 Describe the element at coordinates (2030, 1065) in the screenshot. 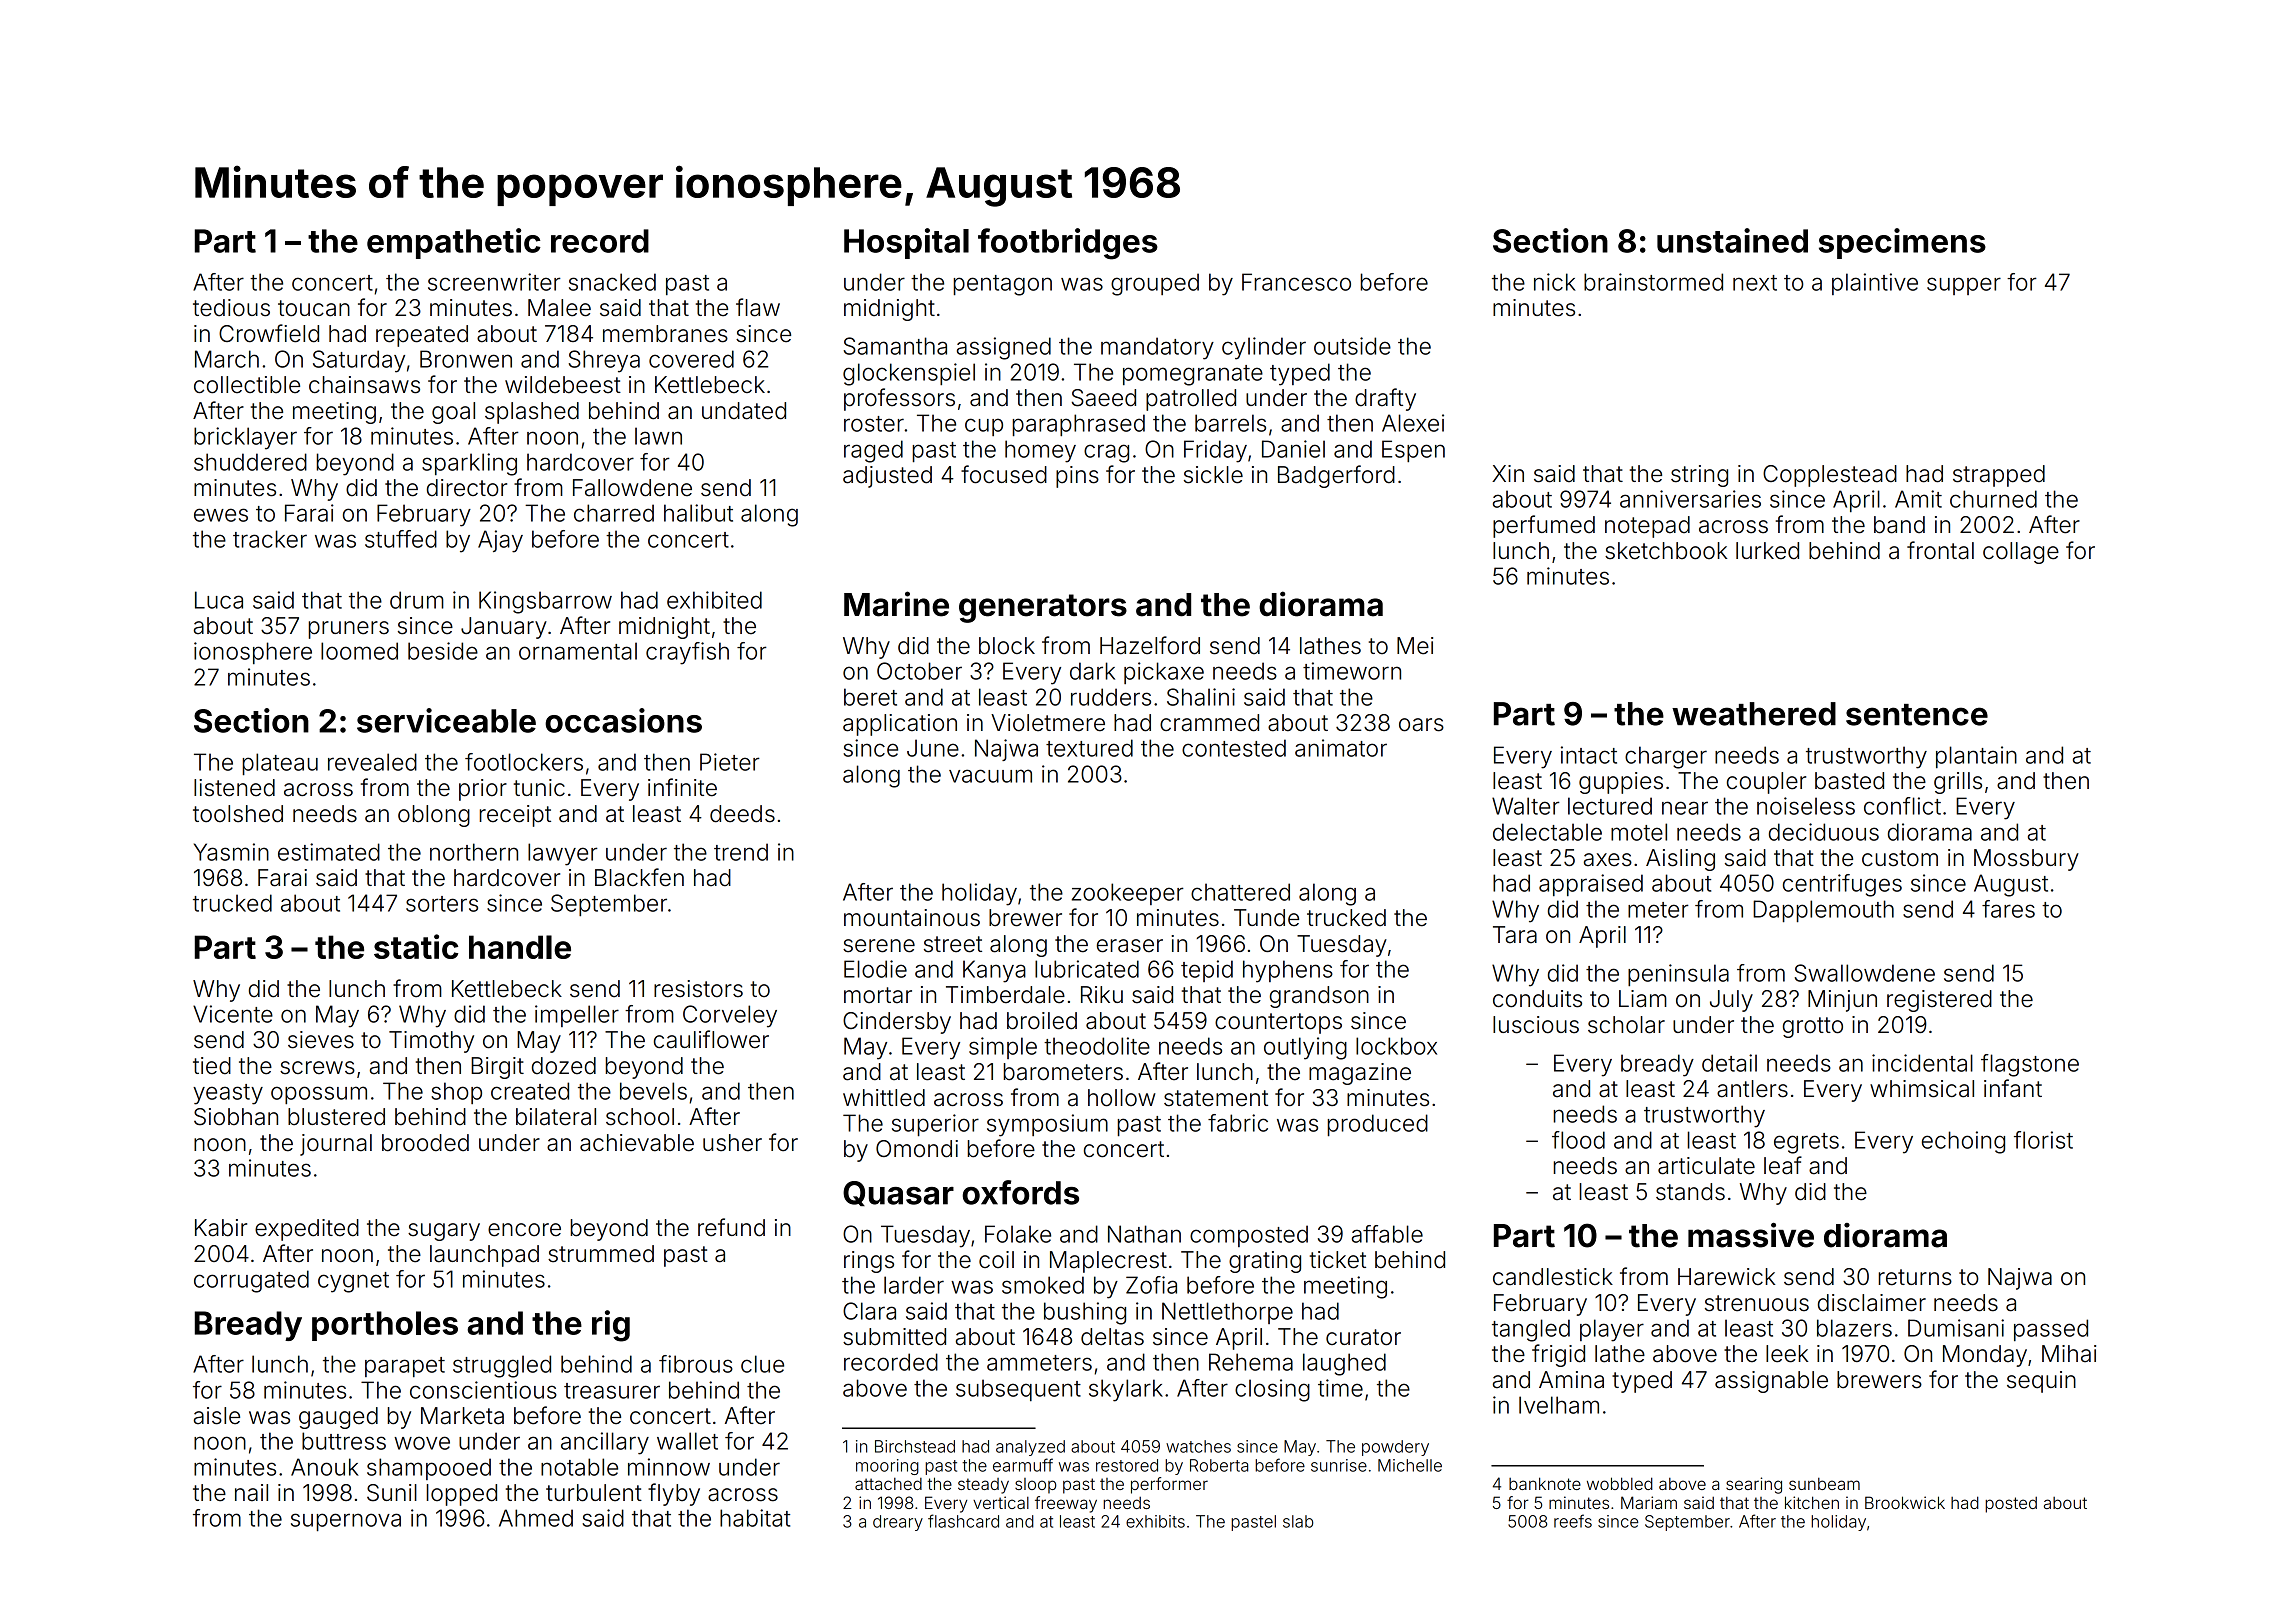

I see `flagstone` at that location.
